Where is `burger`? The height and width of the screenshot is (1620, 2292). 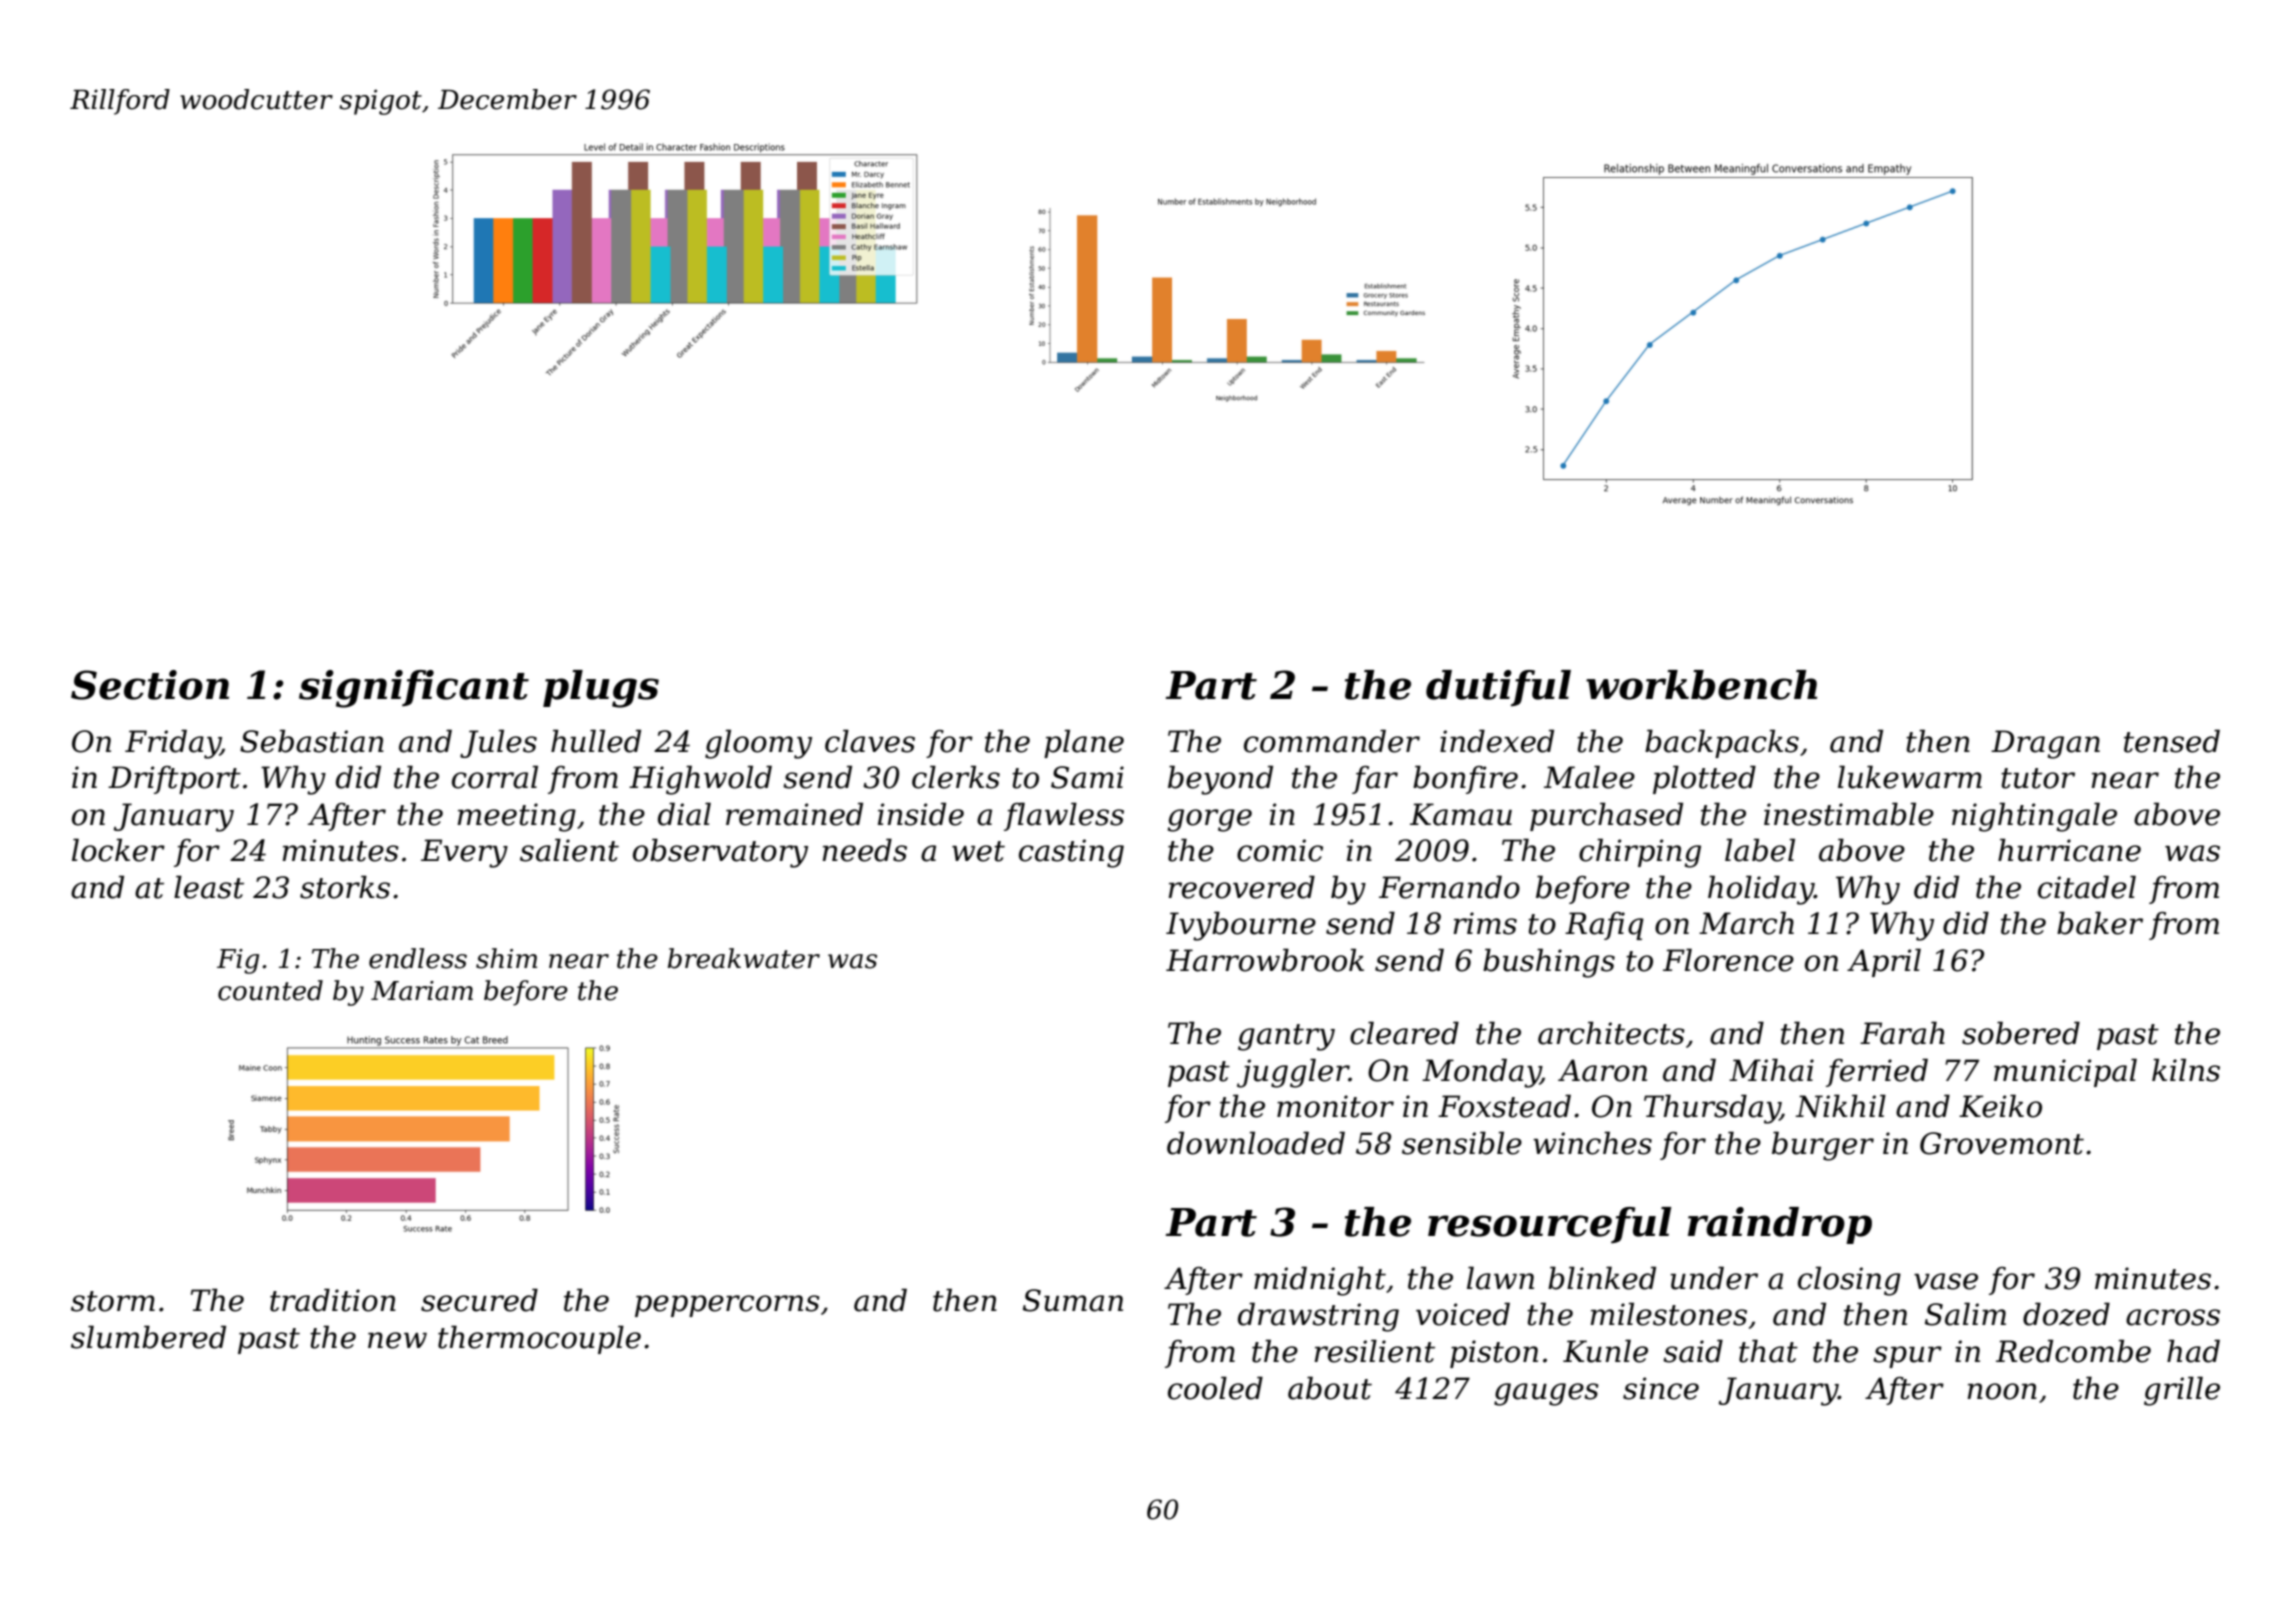 burger is located at coordinates (1823, 1146).
